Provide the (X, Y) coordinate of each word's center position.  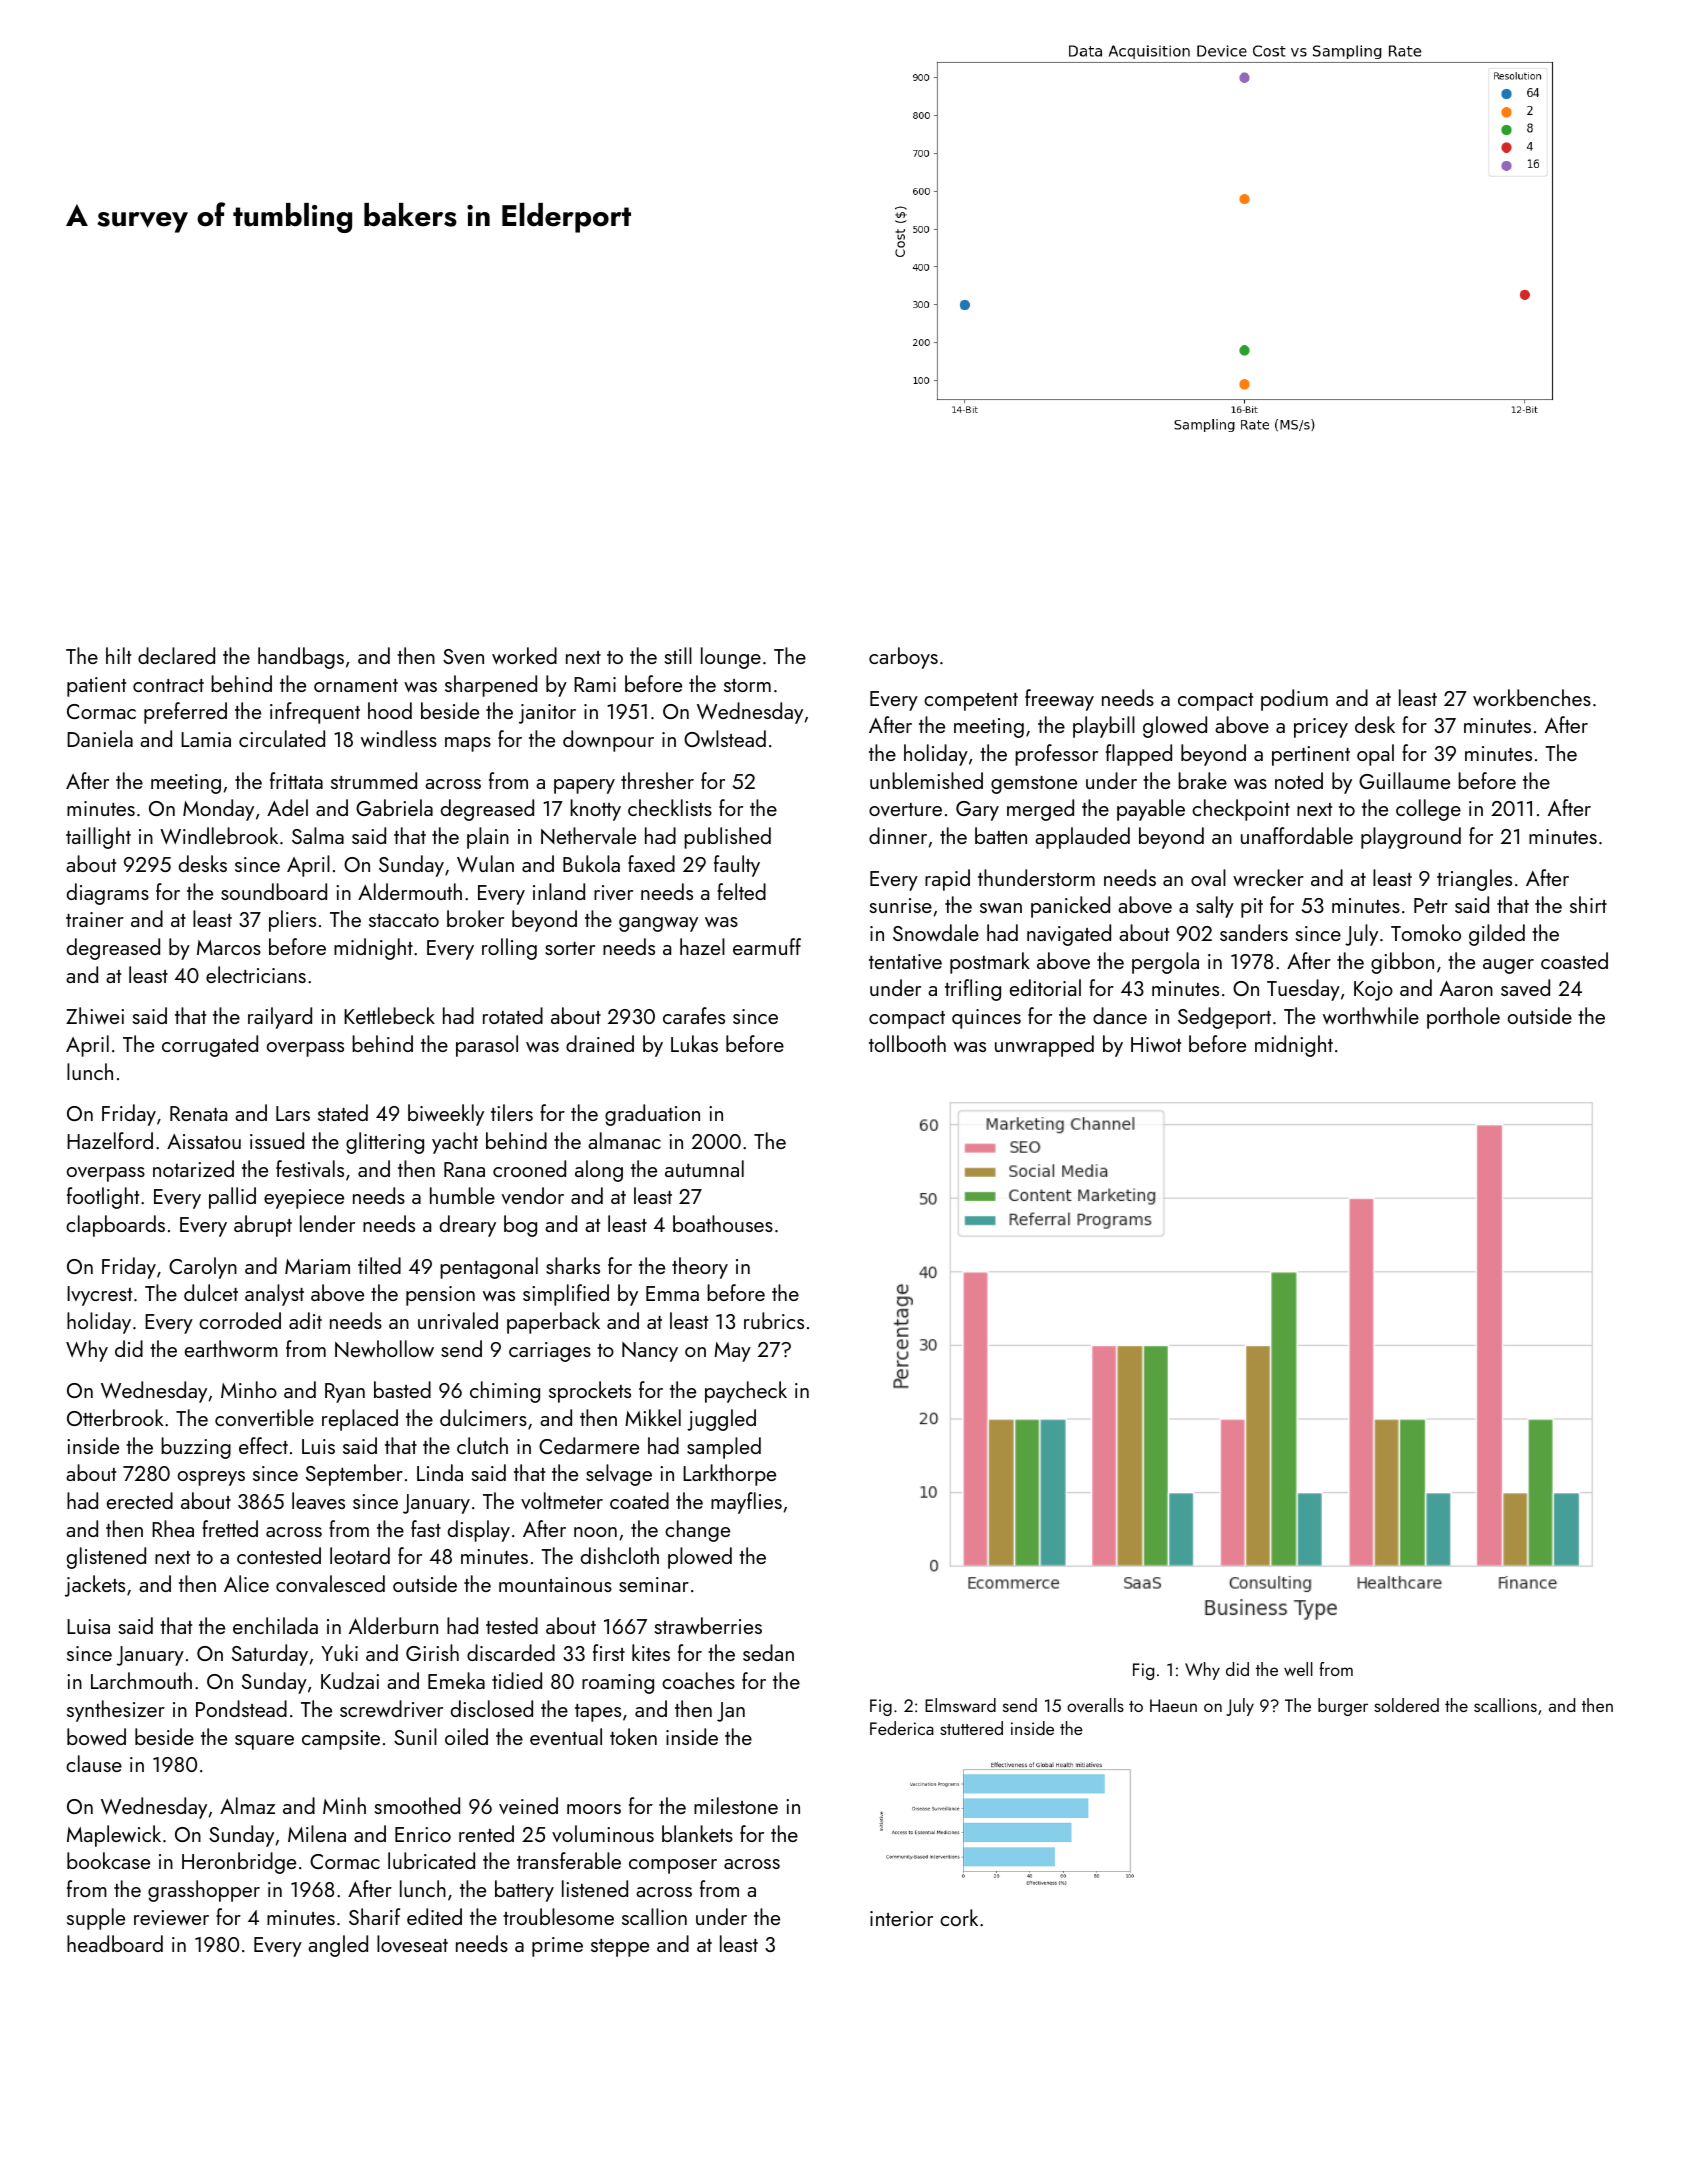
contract (168, 685)
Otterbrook (115, 1417)
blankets (697, 1833)
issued (277, 1140)
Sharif (374, 1916)
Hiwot (1156, 1044)
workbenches (1532, 697)
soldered (1406, 1705)
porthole (1463, 1018)
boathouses (723, 1223)
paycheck (746, 1392)
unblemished (926, 780)
